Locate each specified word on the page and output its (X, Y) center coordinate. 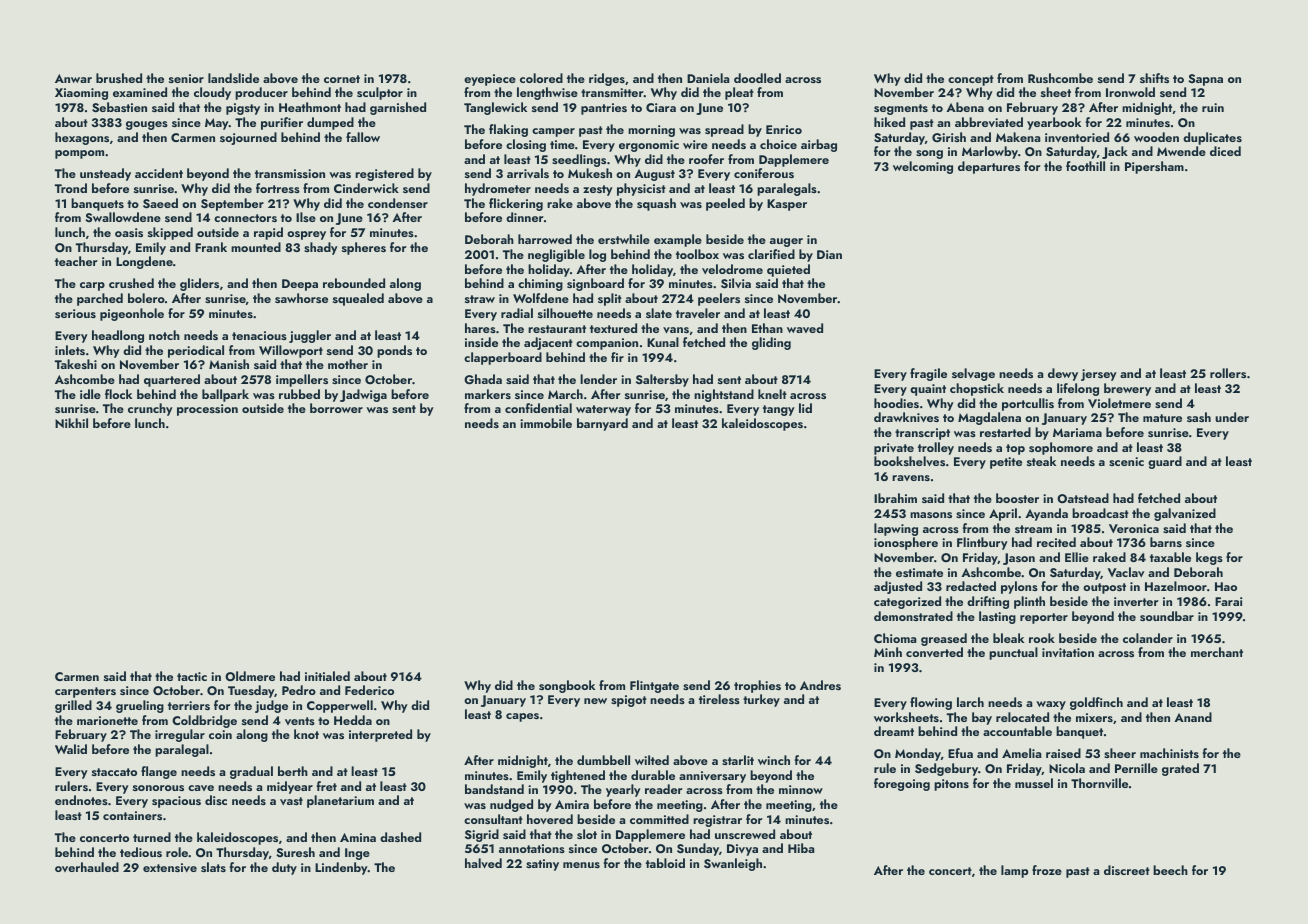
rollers (1228, 373)
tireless (719, 699)
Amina (358, 837)
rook (1042, 638)
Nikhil (71, 423)
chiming (540, 284)
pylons (1019, 587)
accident (159, 173)
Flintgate (654, 686)
